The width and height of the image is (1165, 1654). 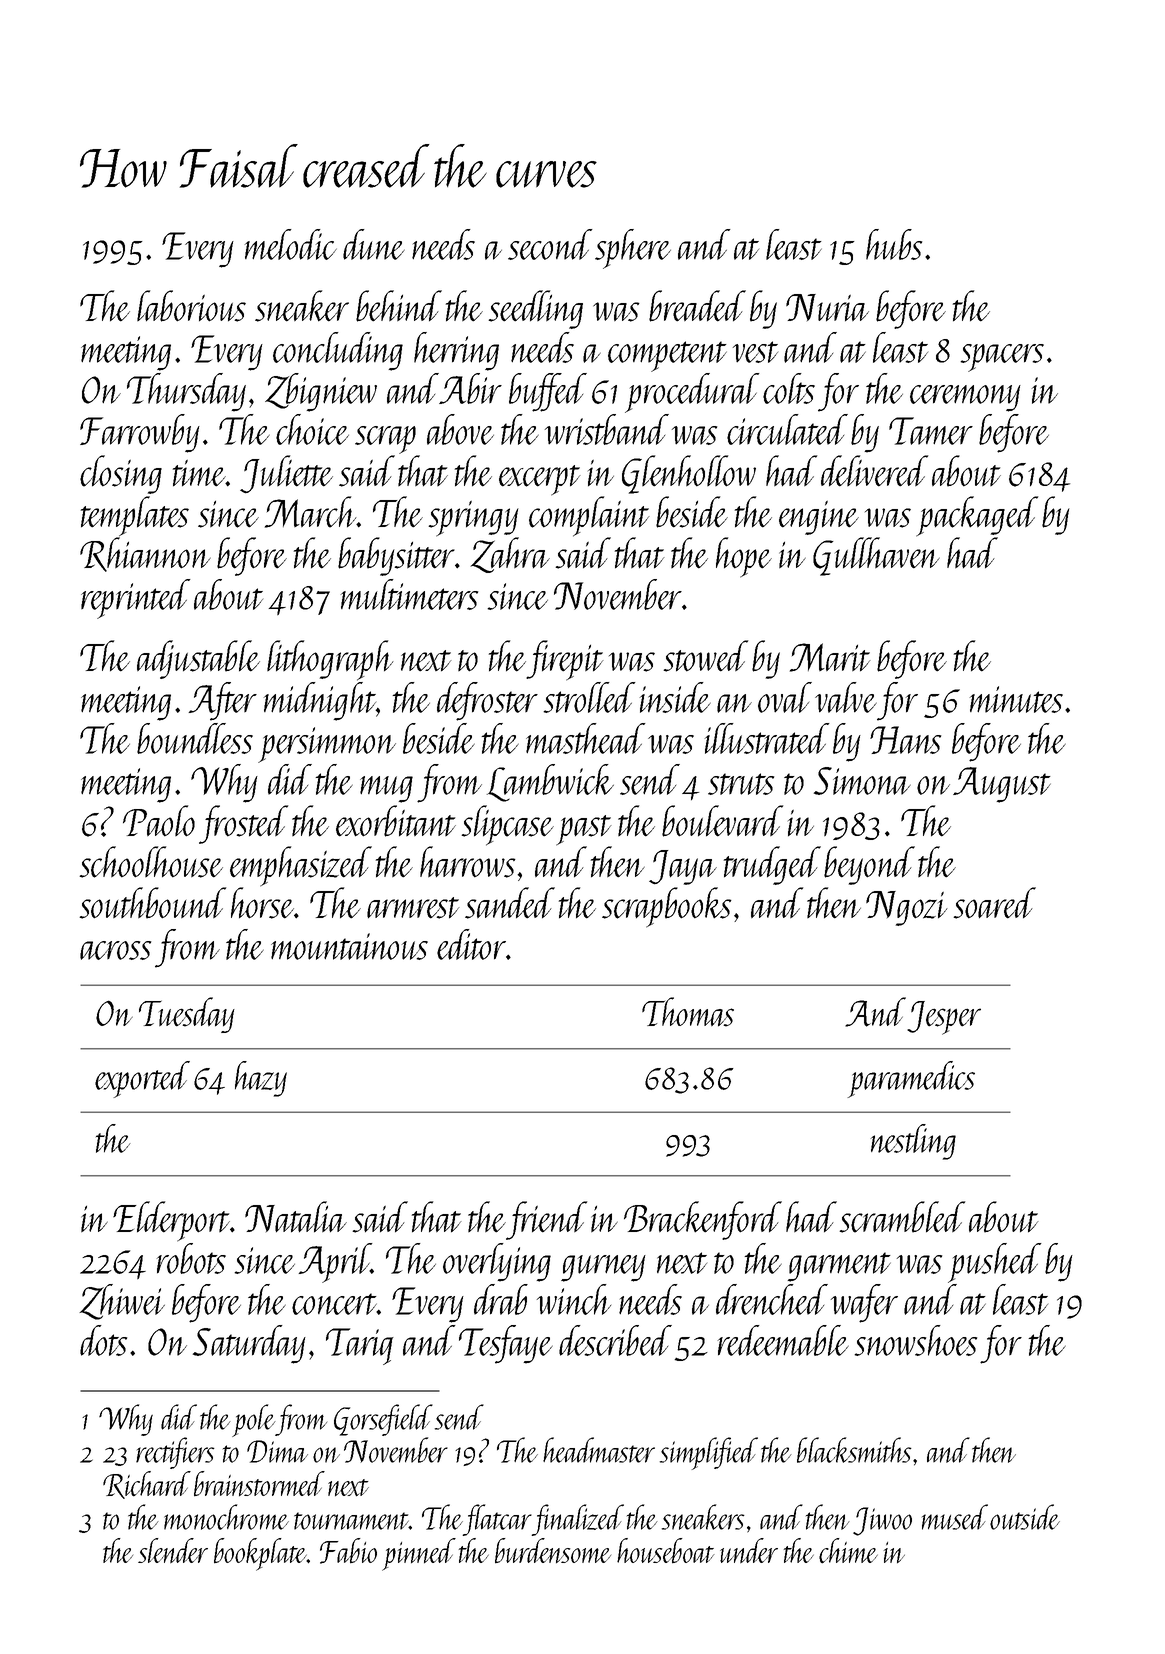 What do you see at coordinates (722, 821) in the image?
I see `boulevard` at bounding box center [722, 821].
